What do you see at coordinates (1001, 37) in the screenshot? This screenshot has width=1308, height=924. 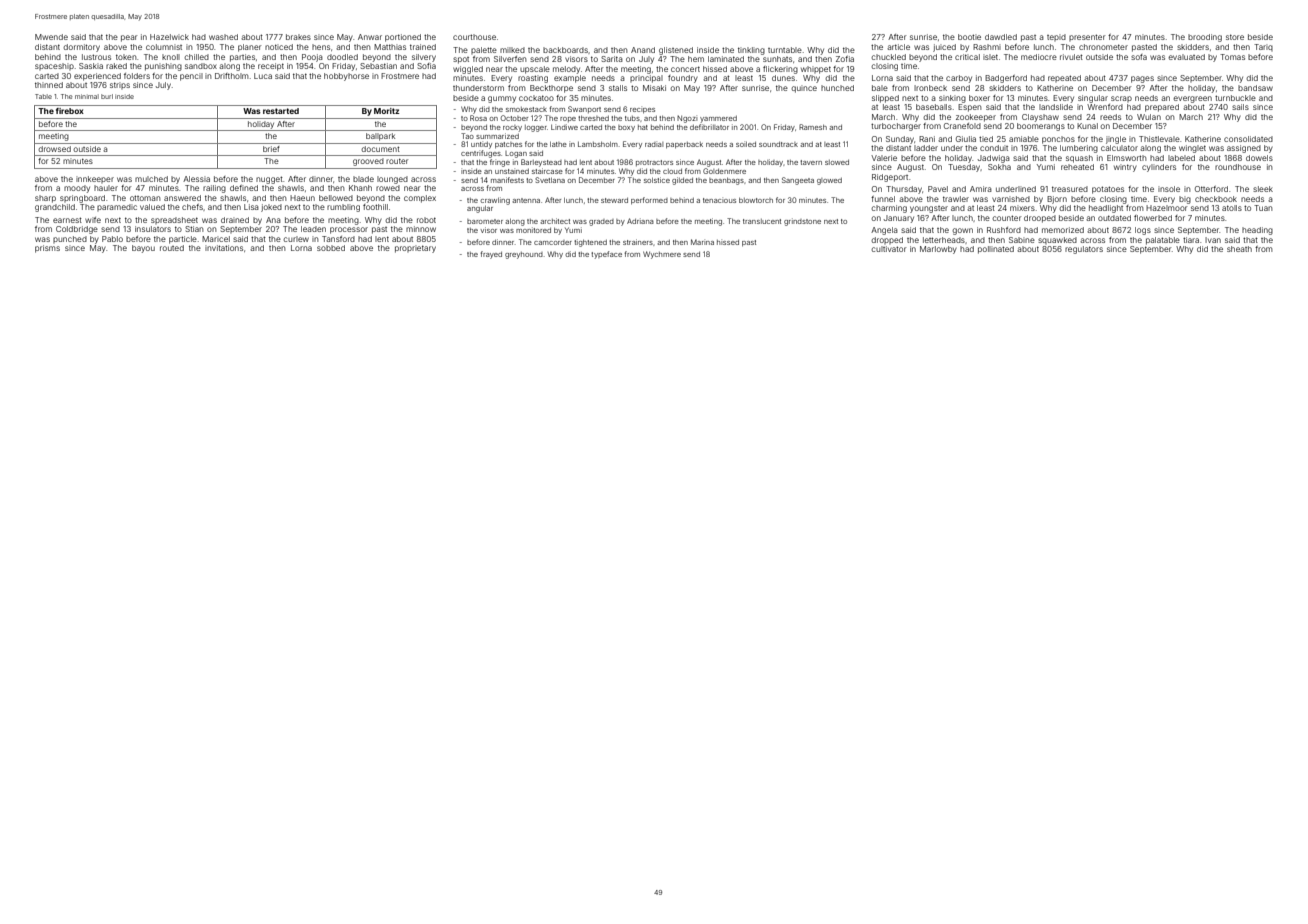 I see `dawdled` at bounding box center [1001, 37].
